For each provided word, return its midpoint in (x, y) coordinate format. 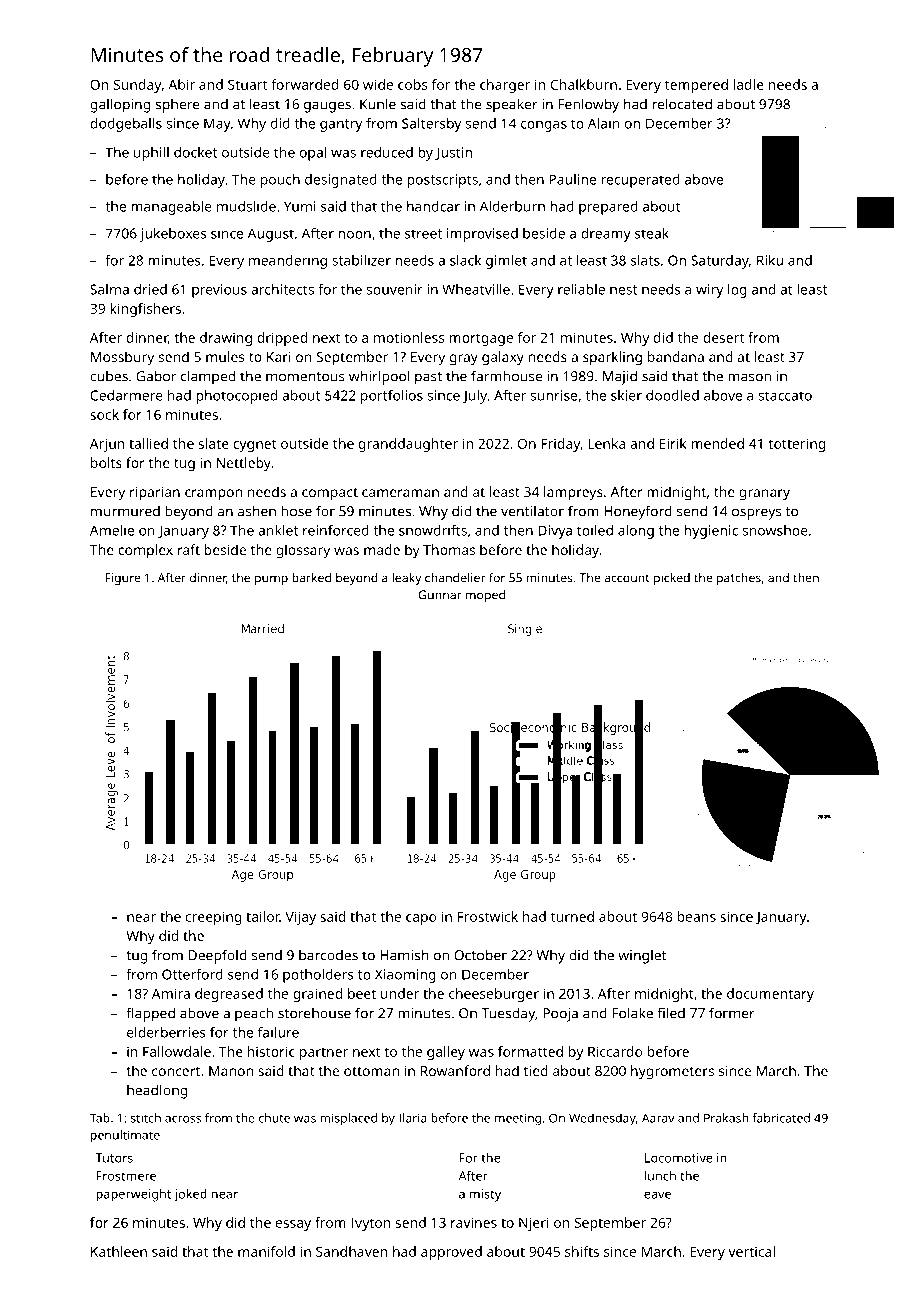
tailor (263, 916)
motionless (409, 337)
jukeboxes (173, 235)
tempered (696, 86)
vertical (751, 1251)
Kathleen (119, 1251)
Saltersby (431, 125)
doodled (672, 395)
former (732, 1013)
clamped (208, 377)
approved (451, 1253)
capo (421, 919)
